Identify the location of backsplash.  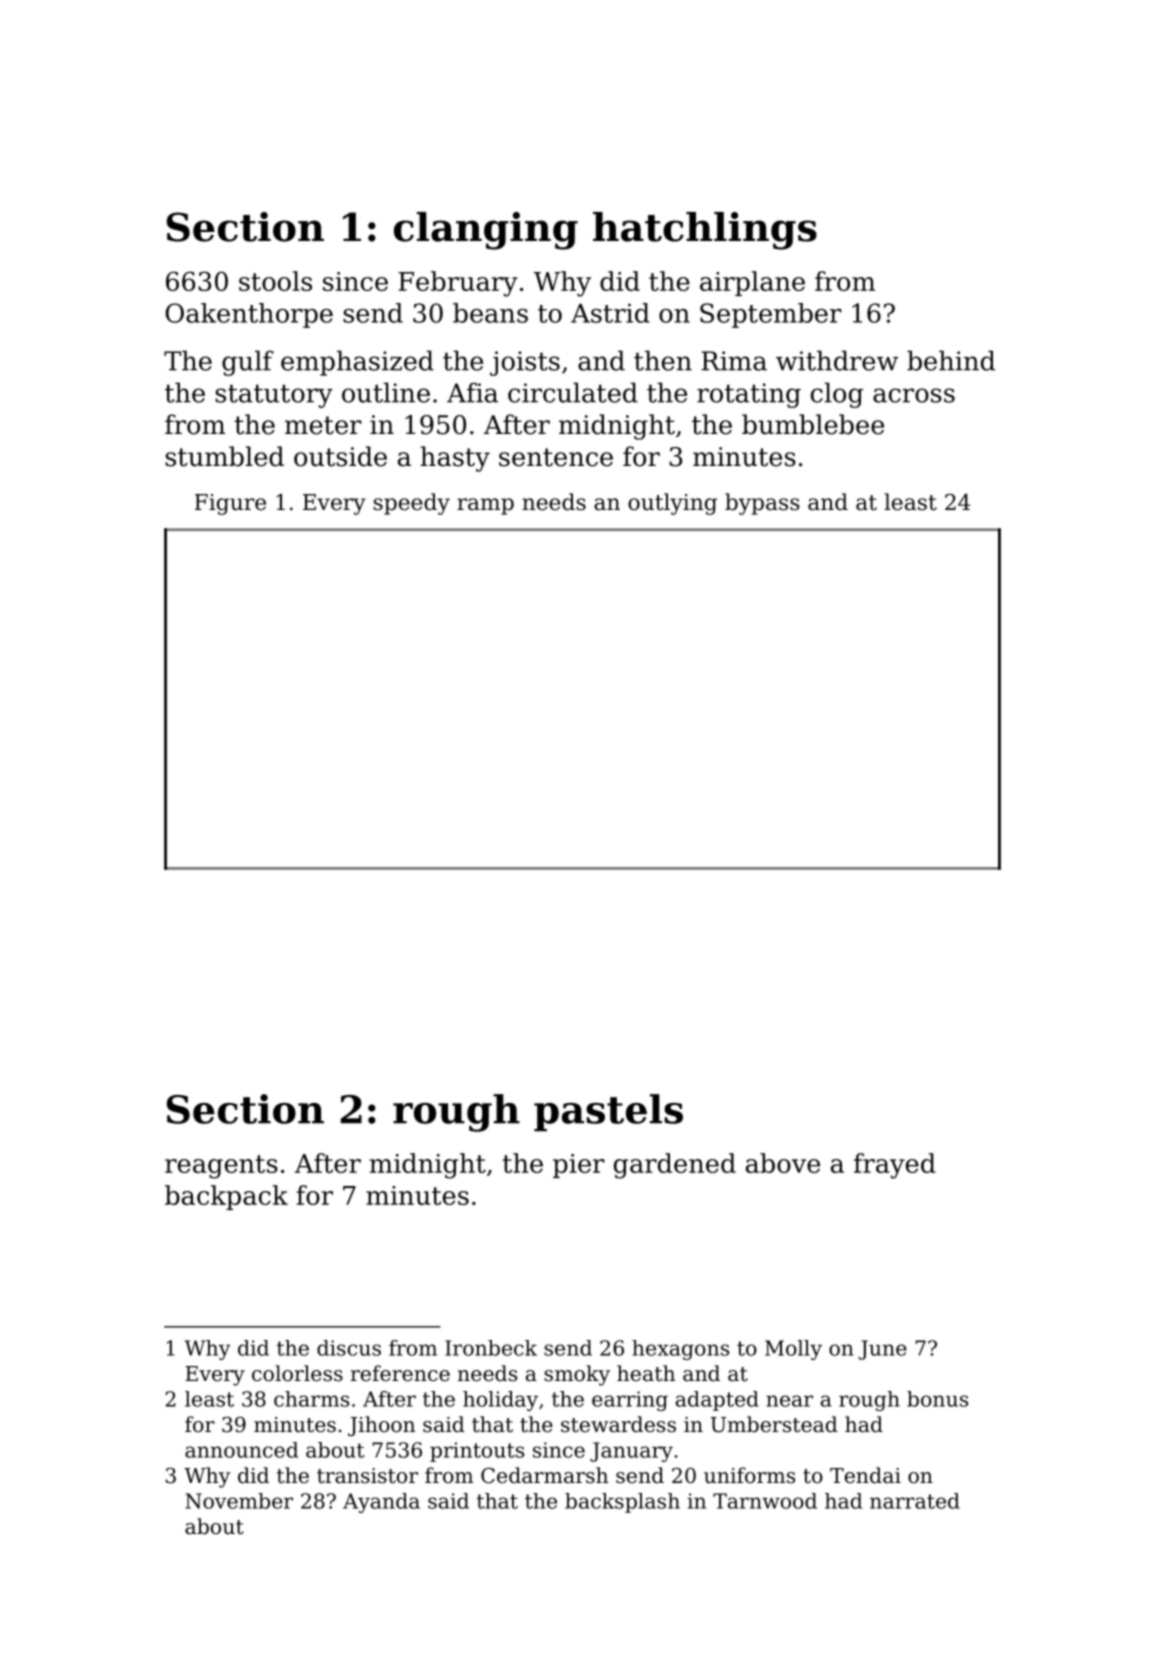
(622, 1503).
